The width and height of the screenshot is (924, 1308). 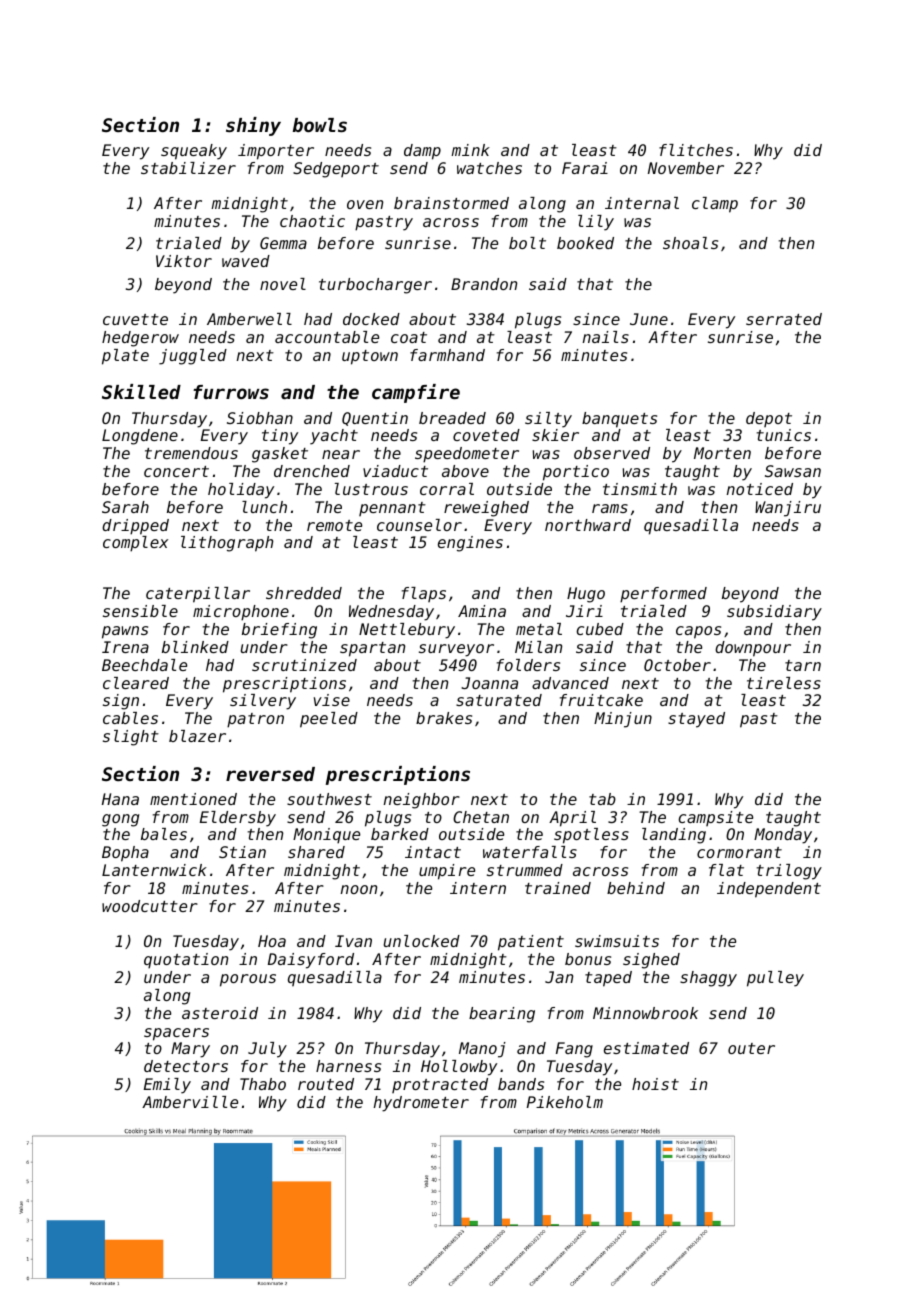 What do you see at coordinates (370, 357) in the screenshot?
I see `uptown` at bounding box center [370, 357].
